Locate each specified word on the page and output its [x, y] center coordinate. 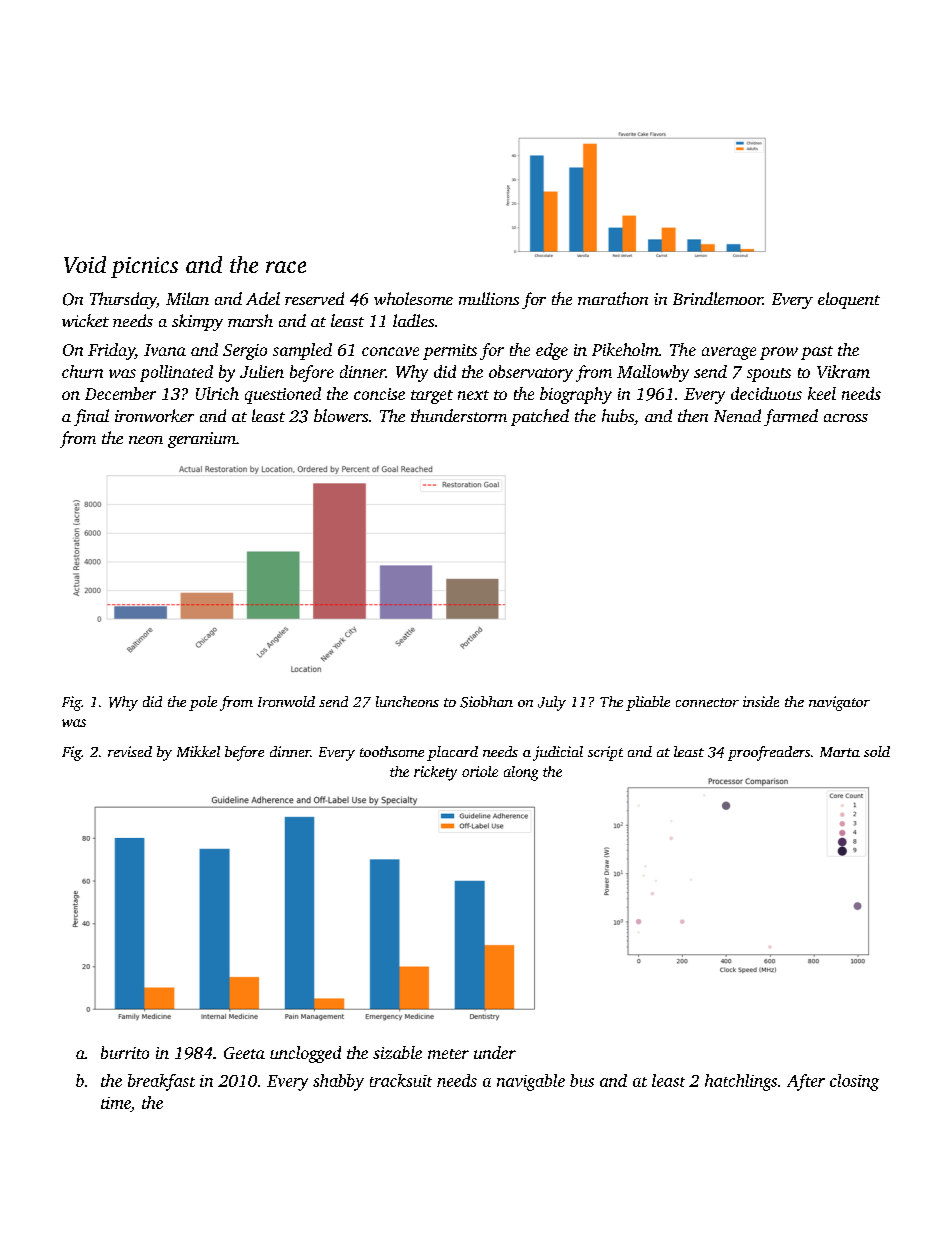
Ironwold [286, 701]
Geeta [244, 1053]
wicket [85, 320]
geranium [202, 440]
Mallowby [653, 373]
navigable [531, 1082]
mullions [489, 298]
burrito [125, 1052]
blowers [341, 415]
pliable [648, 703]
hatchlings [741, 1082]
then [693, 415]
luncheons [407, 701]
